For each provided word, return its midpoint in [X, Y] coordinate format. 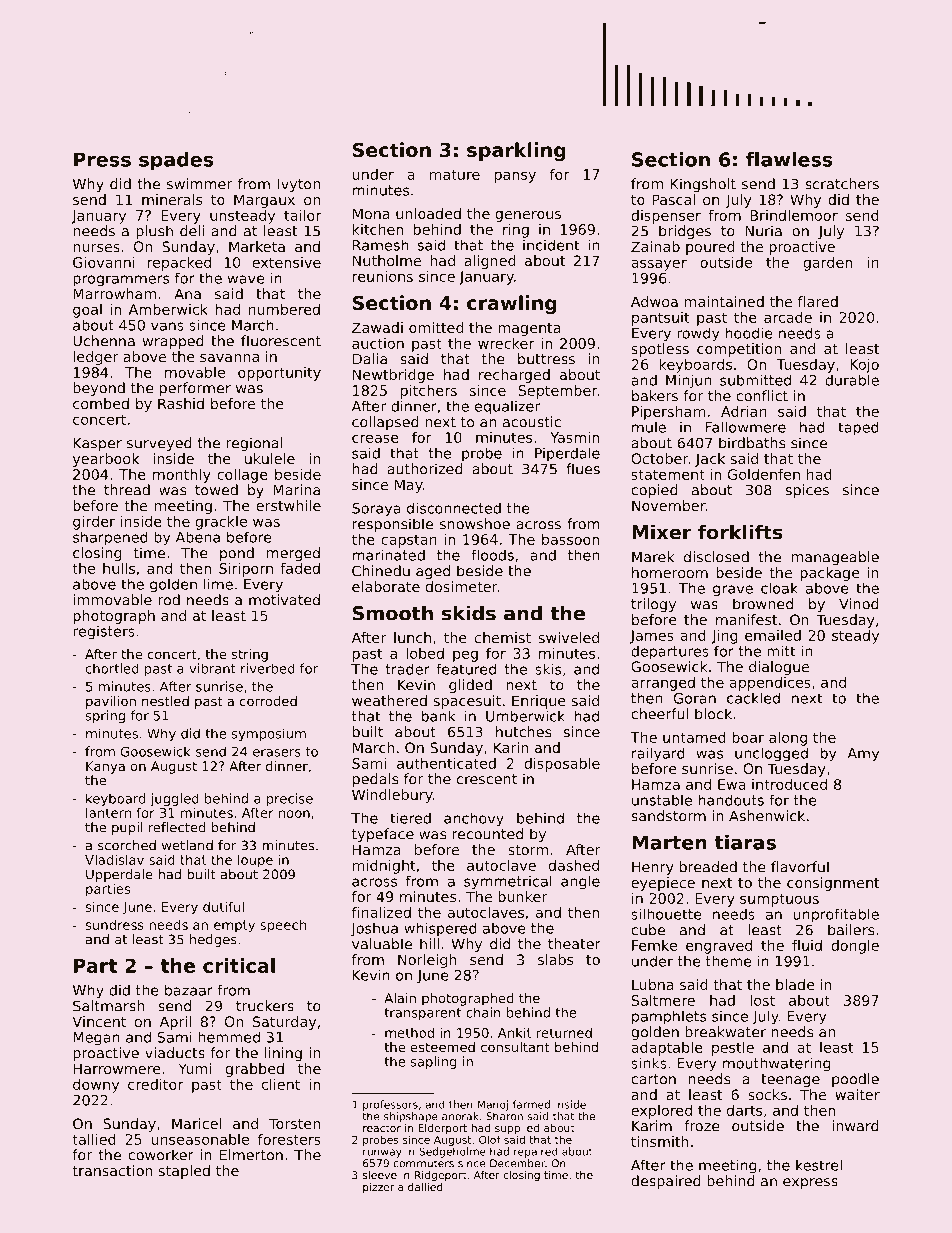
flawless [789, 159]
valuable [382, 944]
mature [455, 174]
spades [176, 161]
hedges [213, 940]
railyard [658, 754]
